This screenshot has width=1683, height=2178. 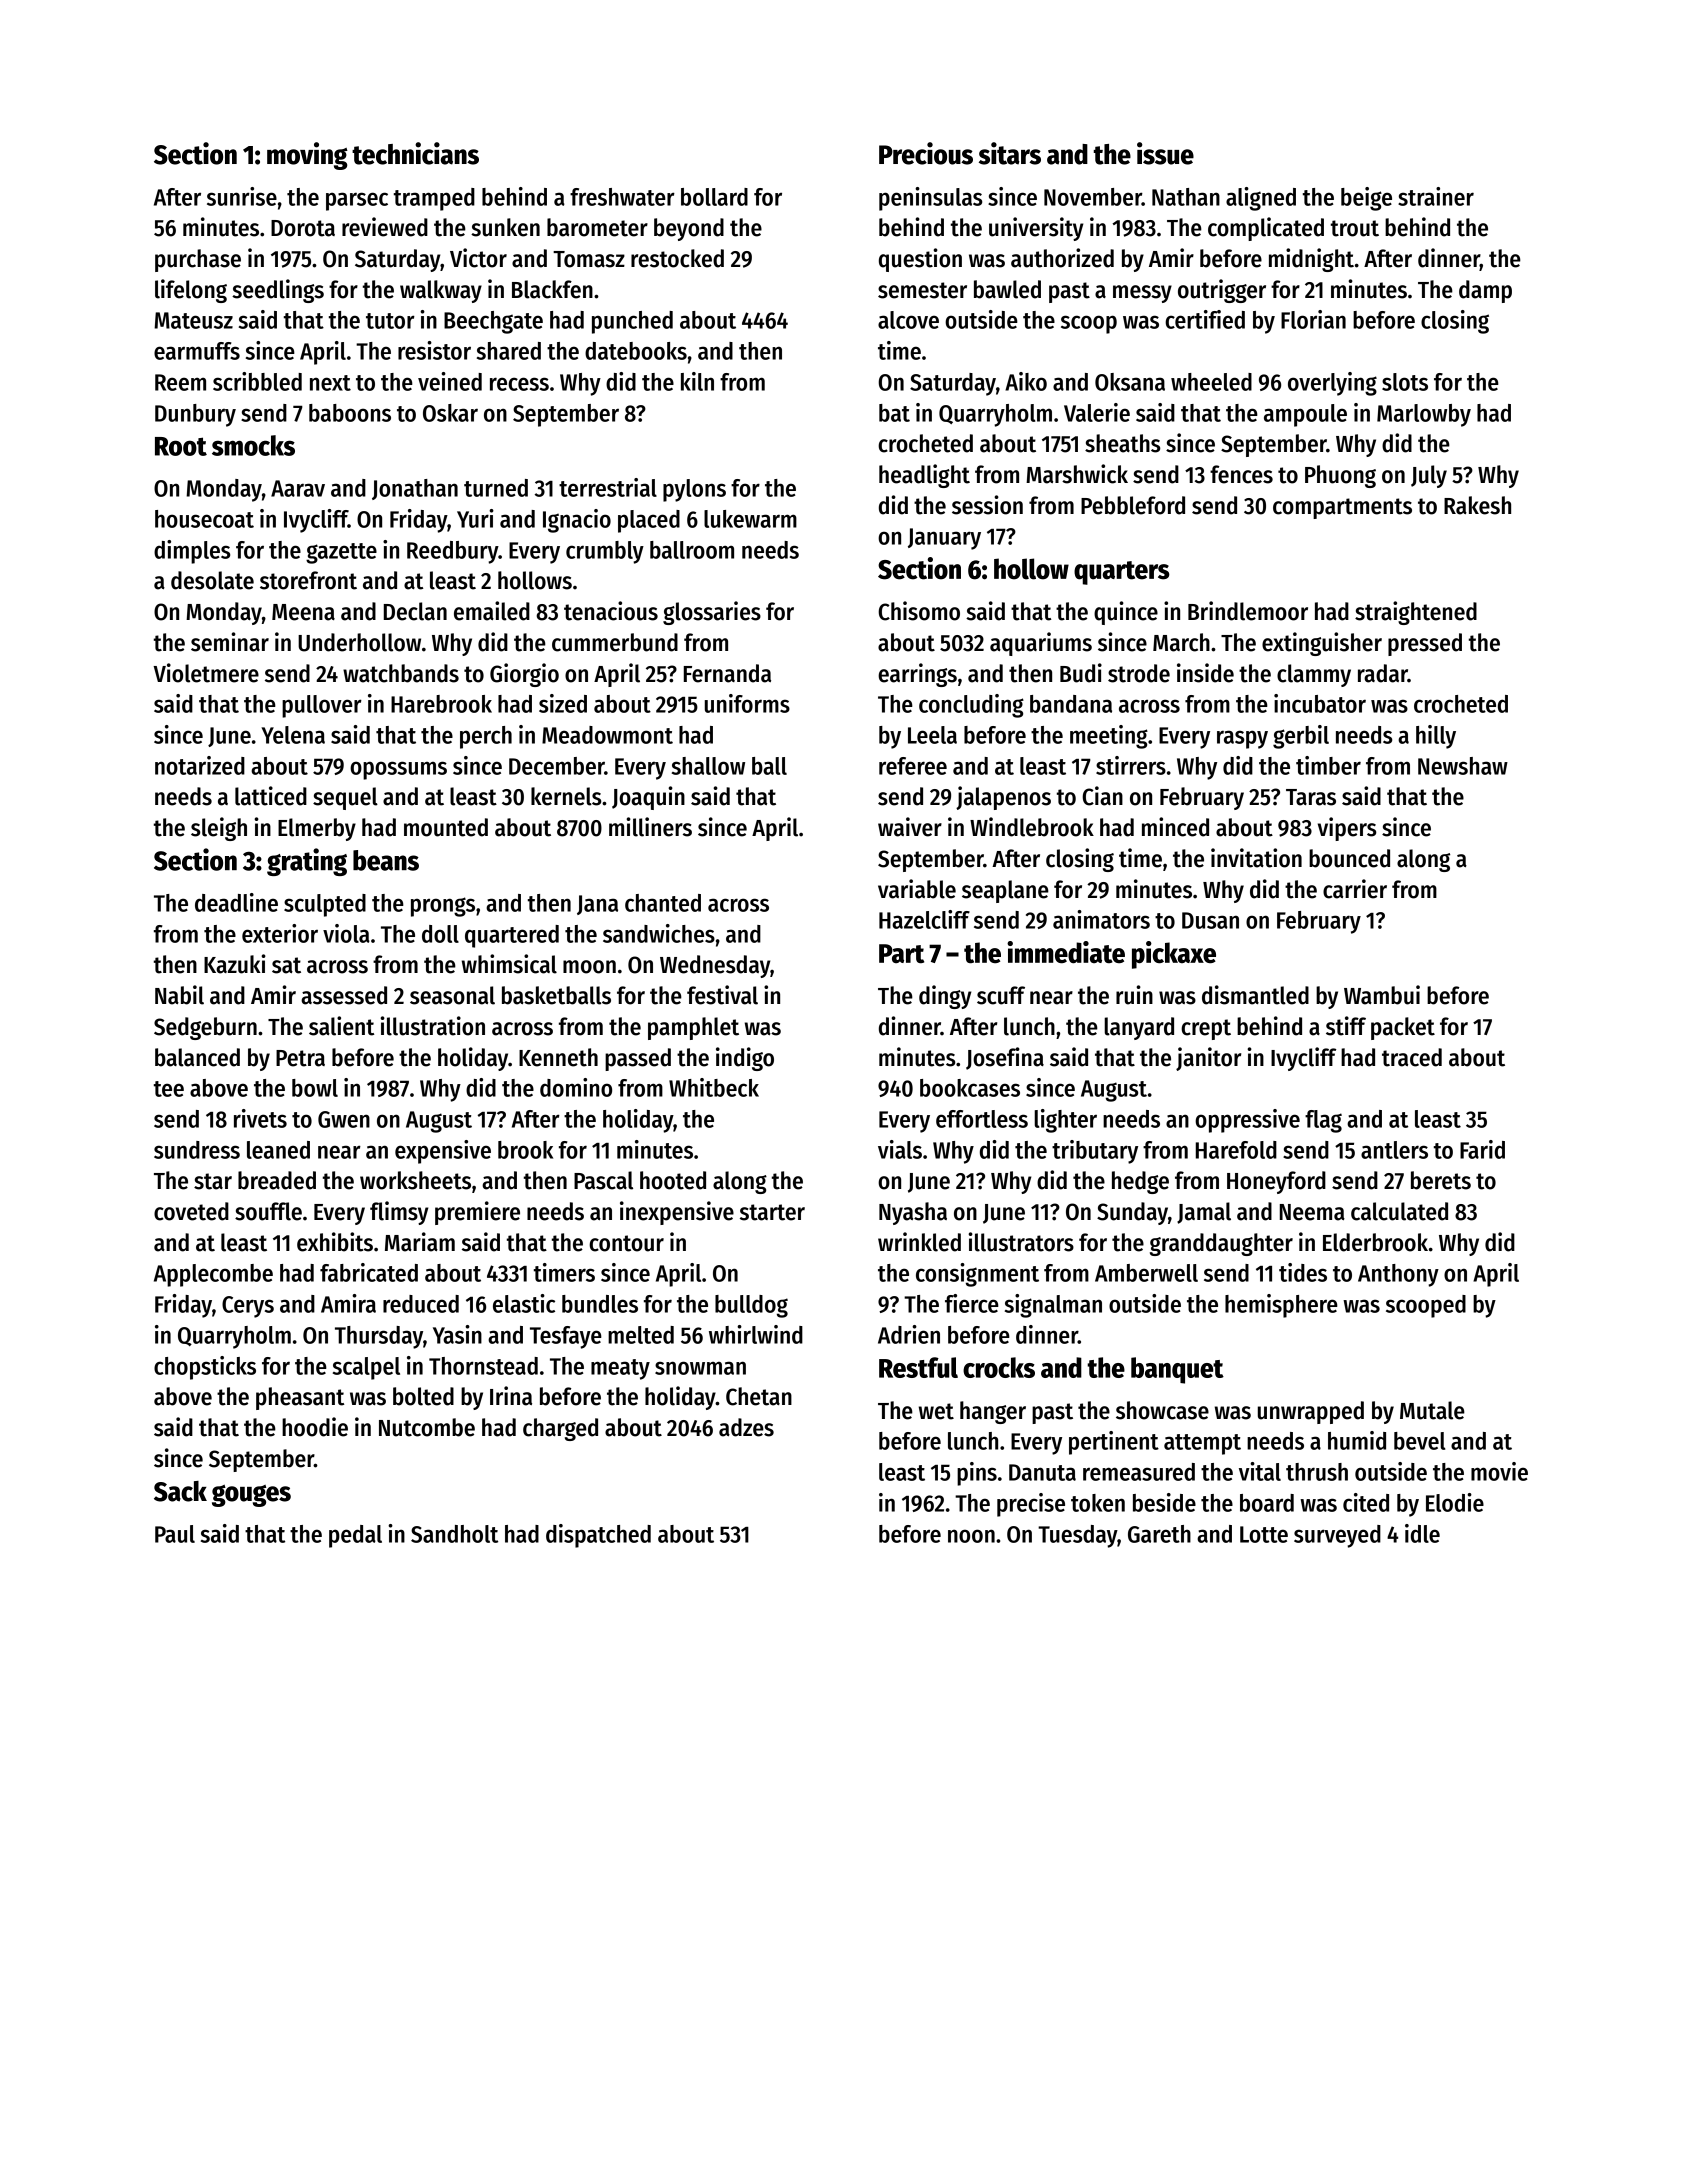 What do you see at coordinates (212, 580) in the screenshot?
I see `desolate` at bounding box center [212, 580].
